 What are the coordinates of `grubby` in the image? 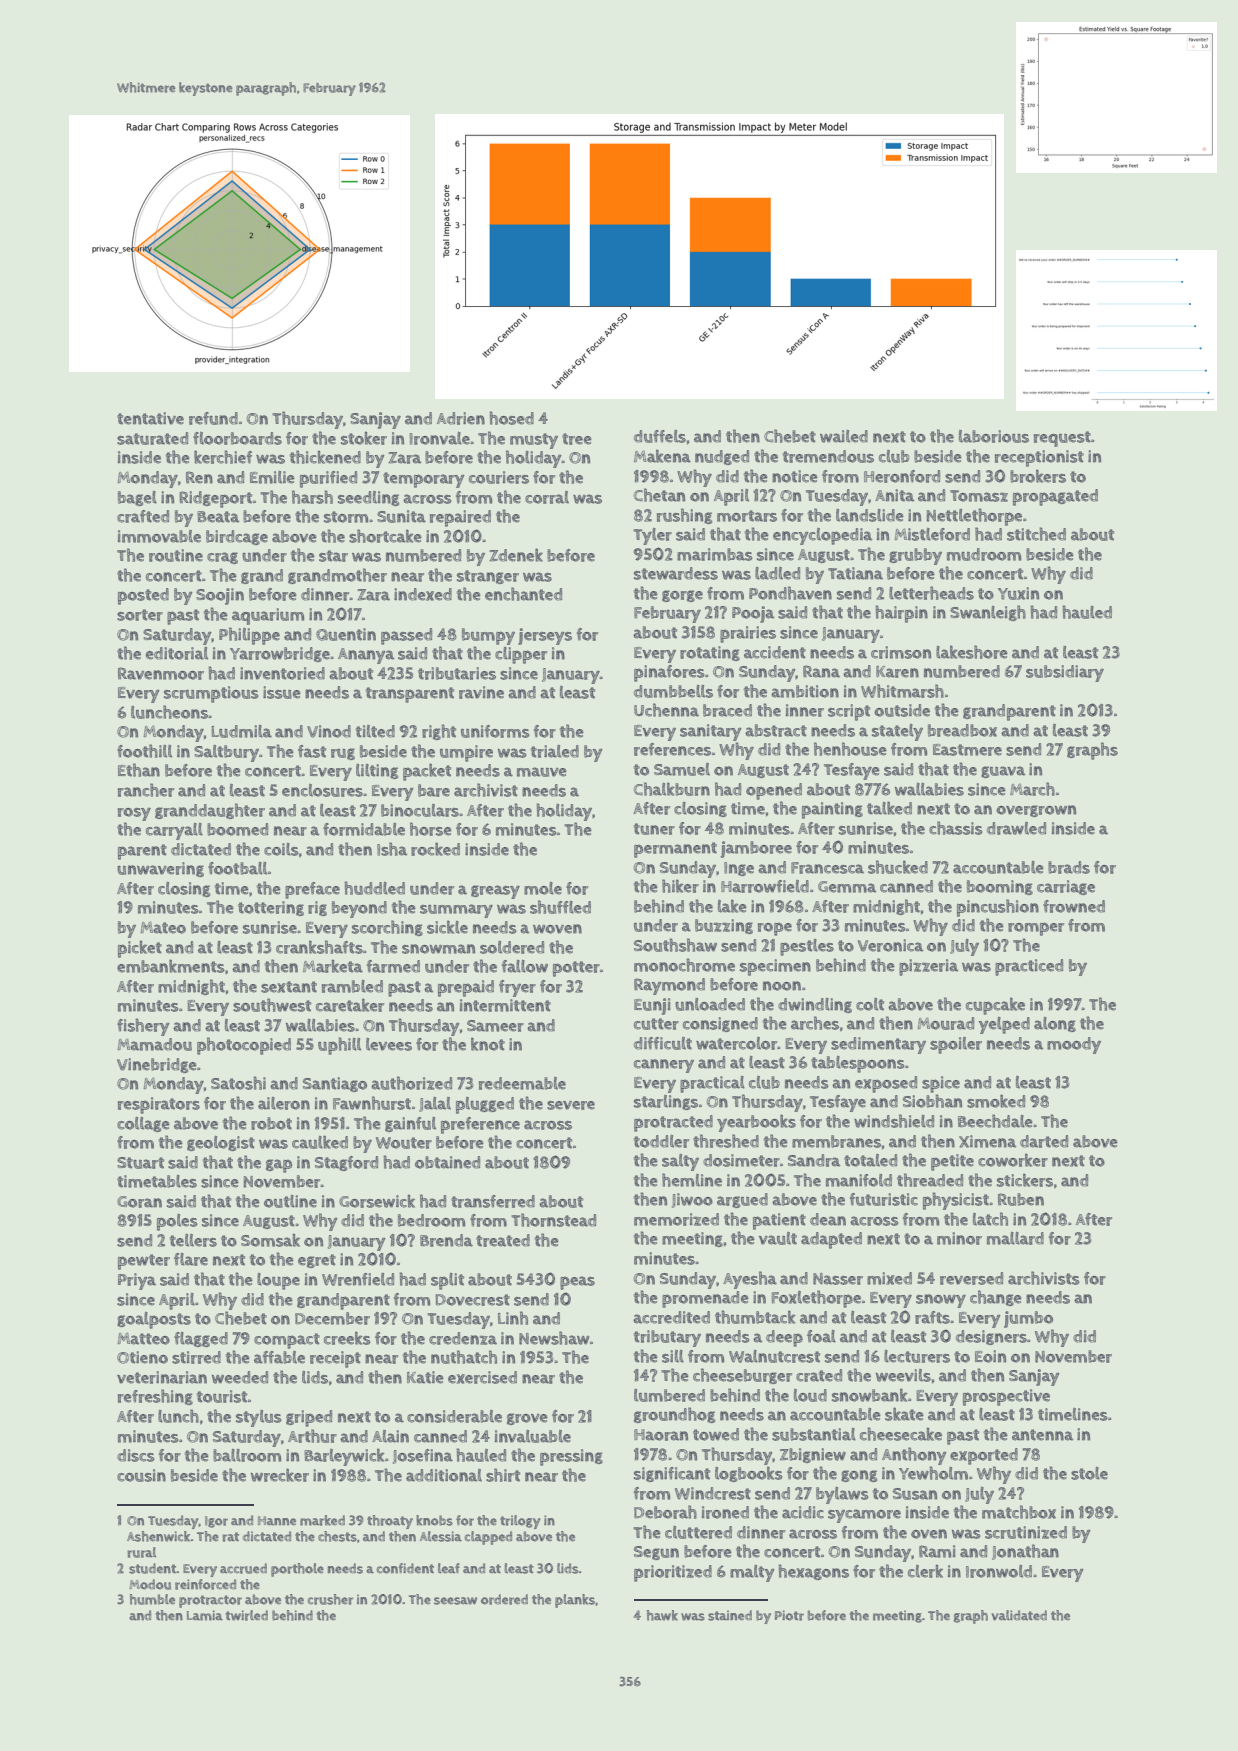 It's located at (915, 556).
